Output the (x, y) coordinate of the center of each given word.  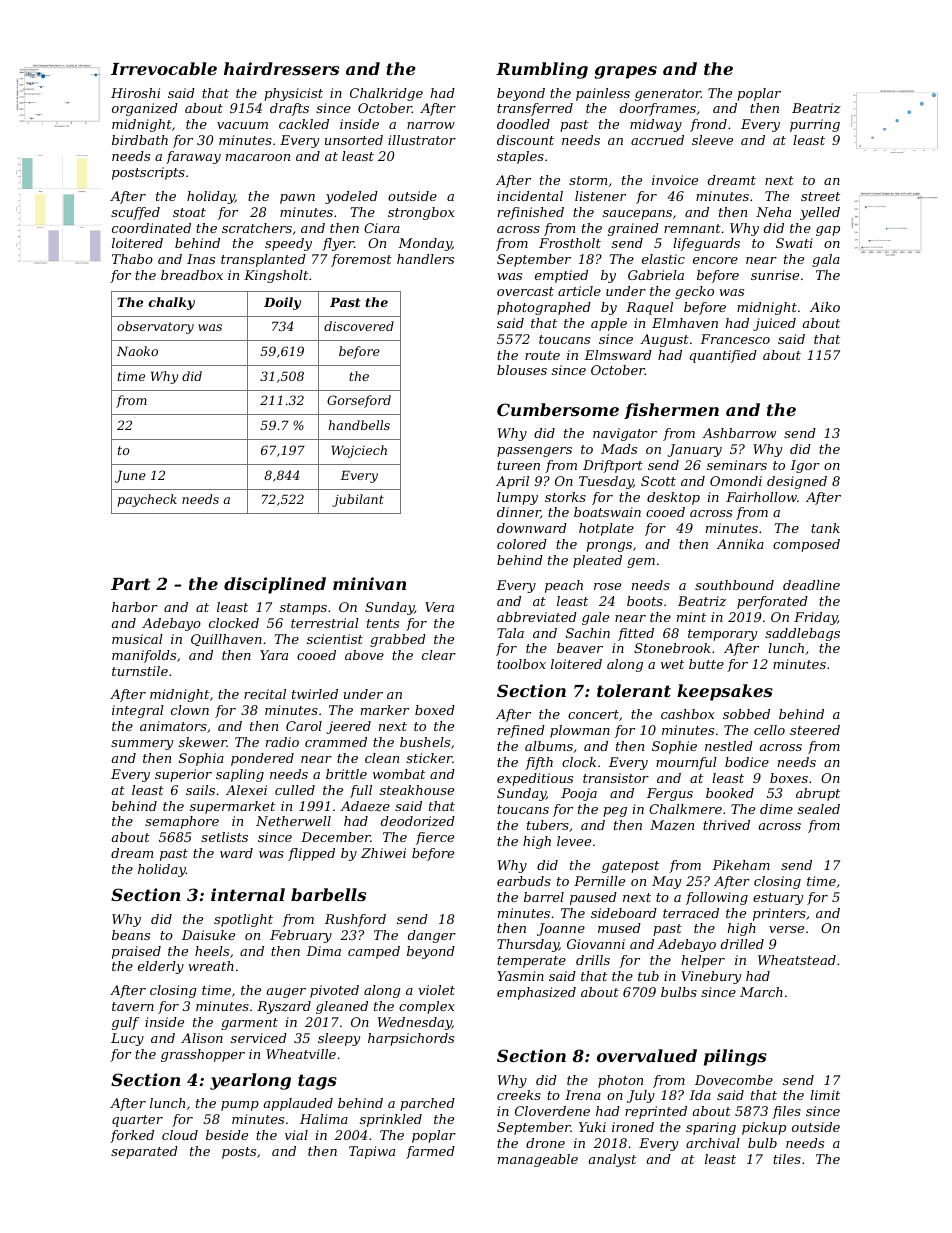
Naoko (137, 351)
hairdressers (281, 68)
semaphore (182, 822)
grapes (626, 72)
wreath (211, 966)
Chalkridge (386, 94)
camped (374, 952)
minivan (369, 583)
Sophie (674, 747)
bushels (425, 742)
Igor (805, 466)
